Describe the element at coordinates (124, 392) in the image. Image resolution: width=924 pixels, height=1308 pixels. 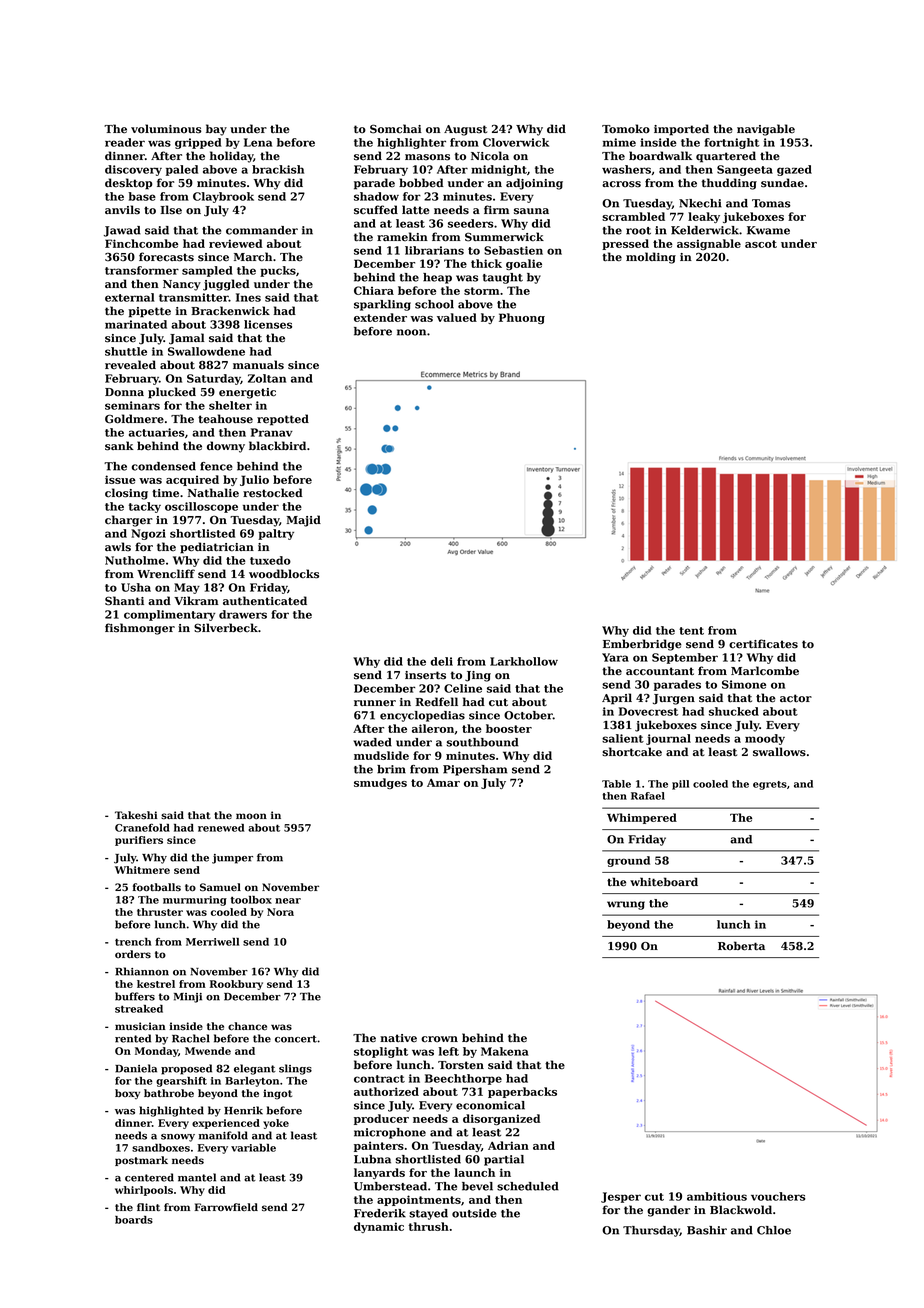
I see `Donna` at that location.
